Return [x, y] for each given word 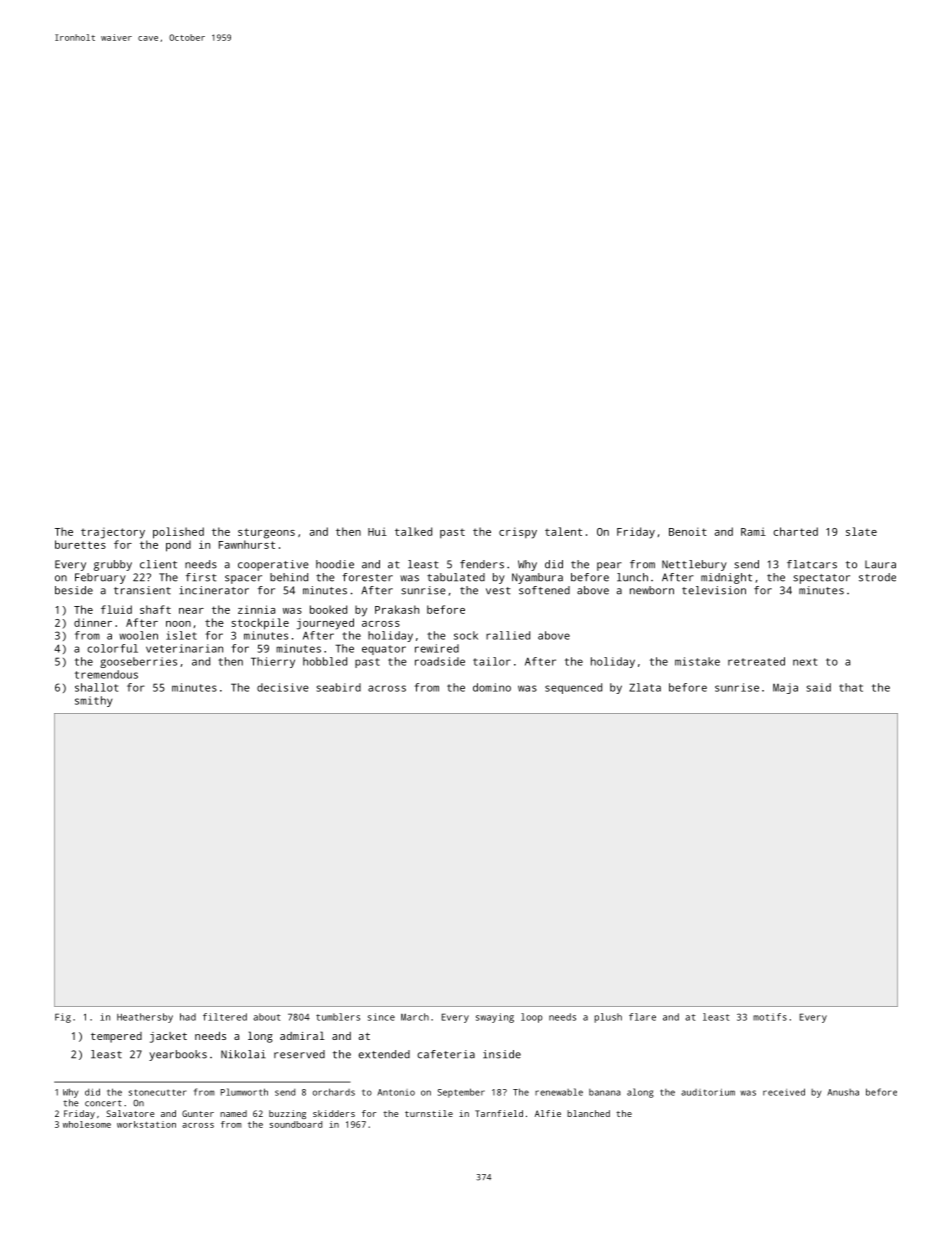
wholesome [87, 1124]
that [851, 687]
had [188, 1017]
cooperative [273, 565]
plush [608, 1018]
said [819, 687]
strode [877, 577]
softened [544, 590]
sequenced [573, 688]
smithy [94, 701]
